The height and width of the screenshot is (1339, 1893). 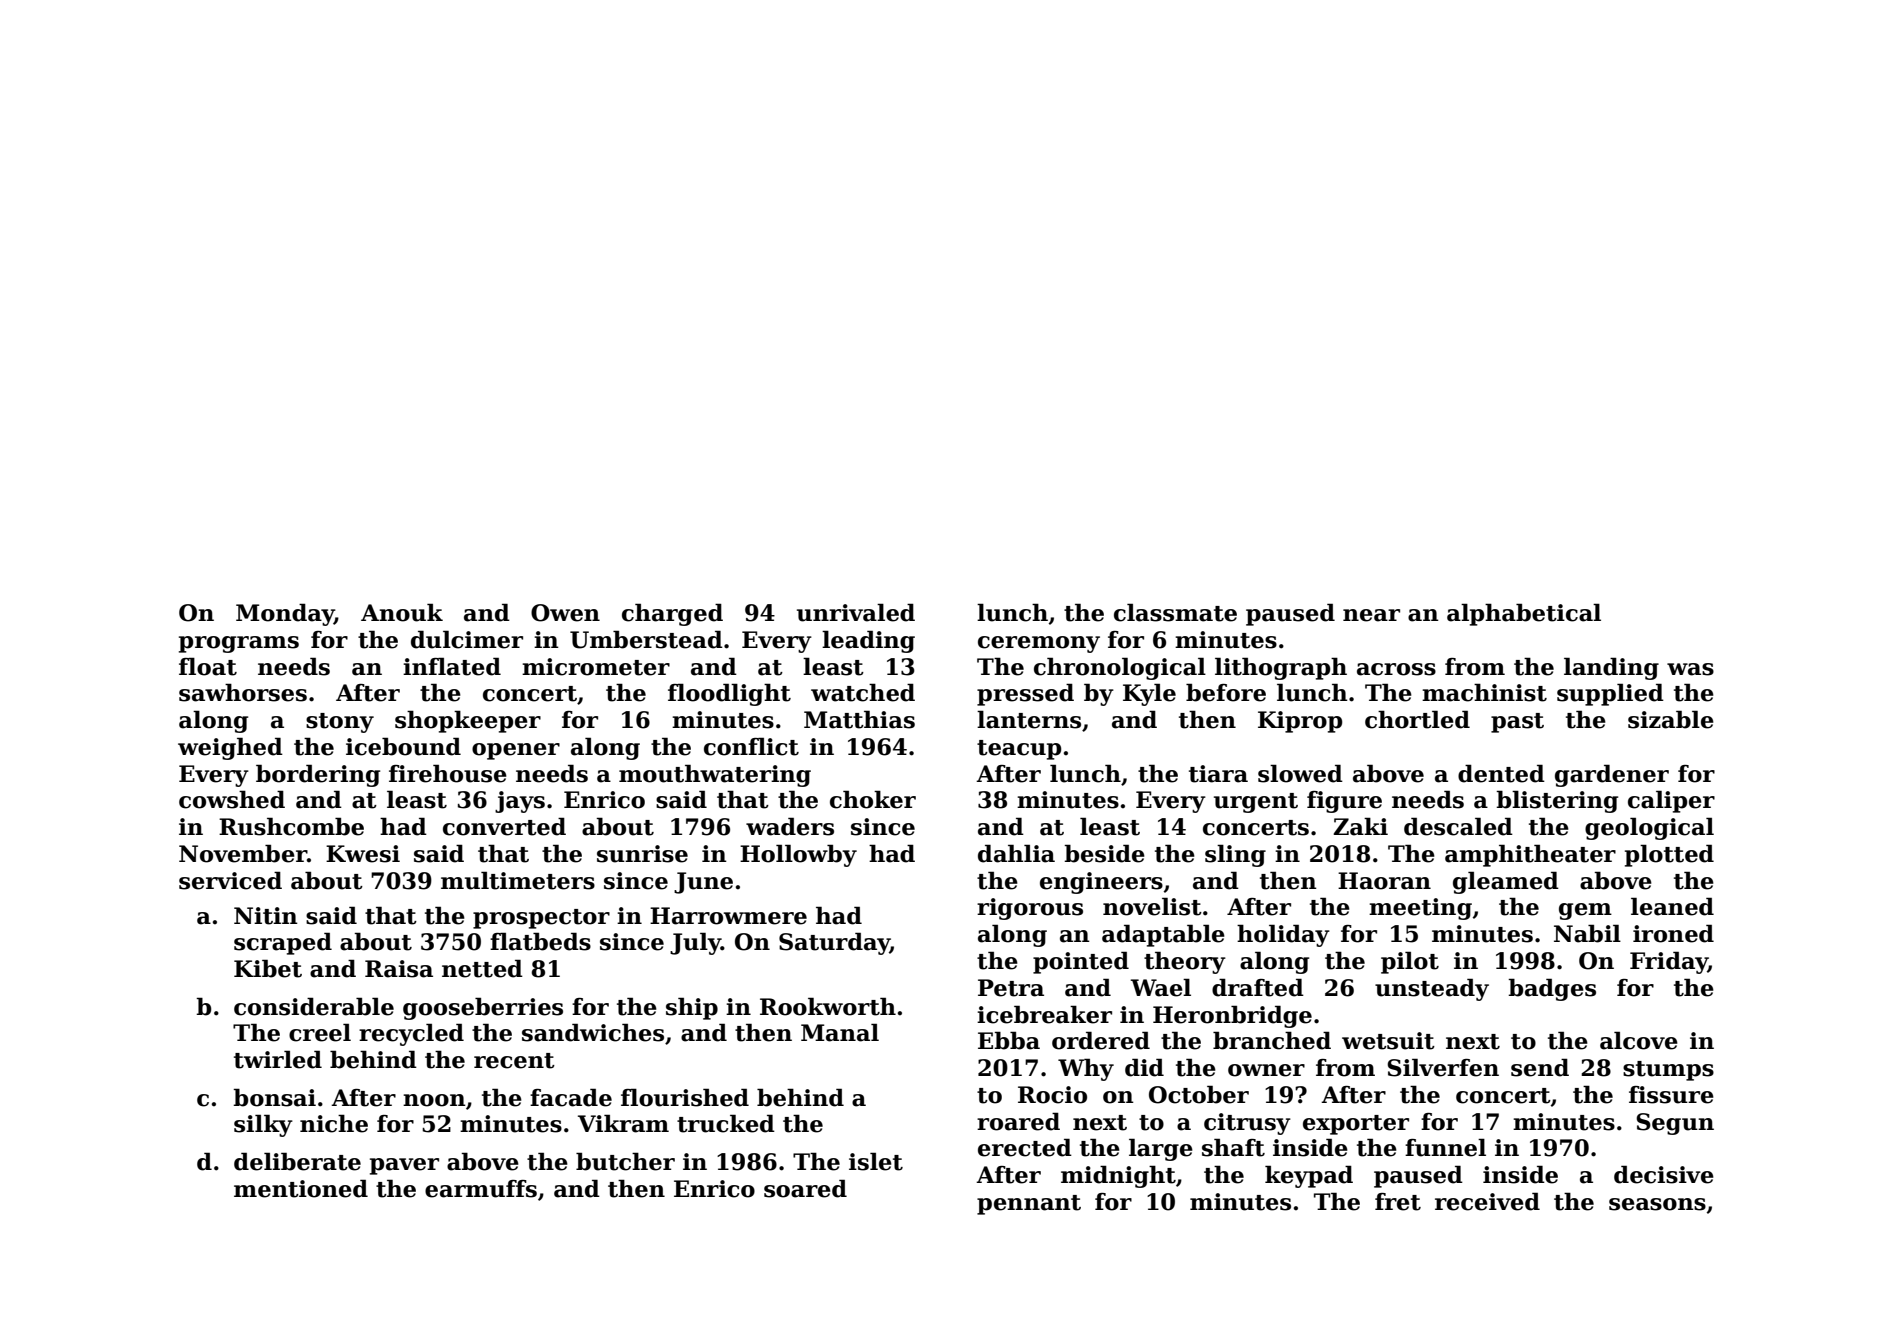 What do you see at coordinates (1396, 669) in the screenshot?
I see `across` at bounding box center [1396, 669].
